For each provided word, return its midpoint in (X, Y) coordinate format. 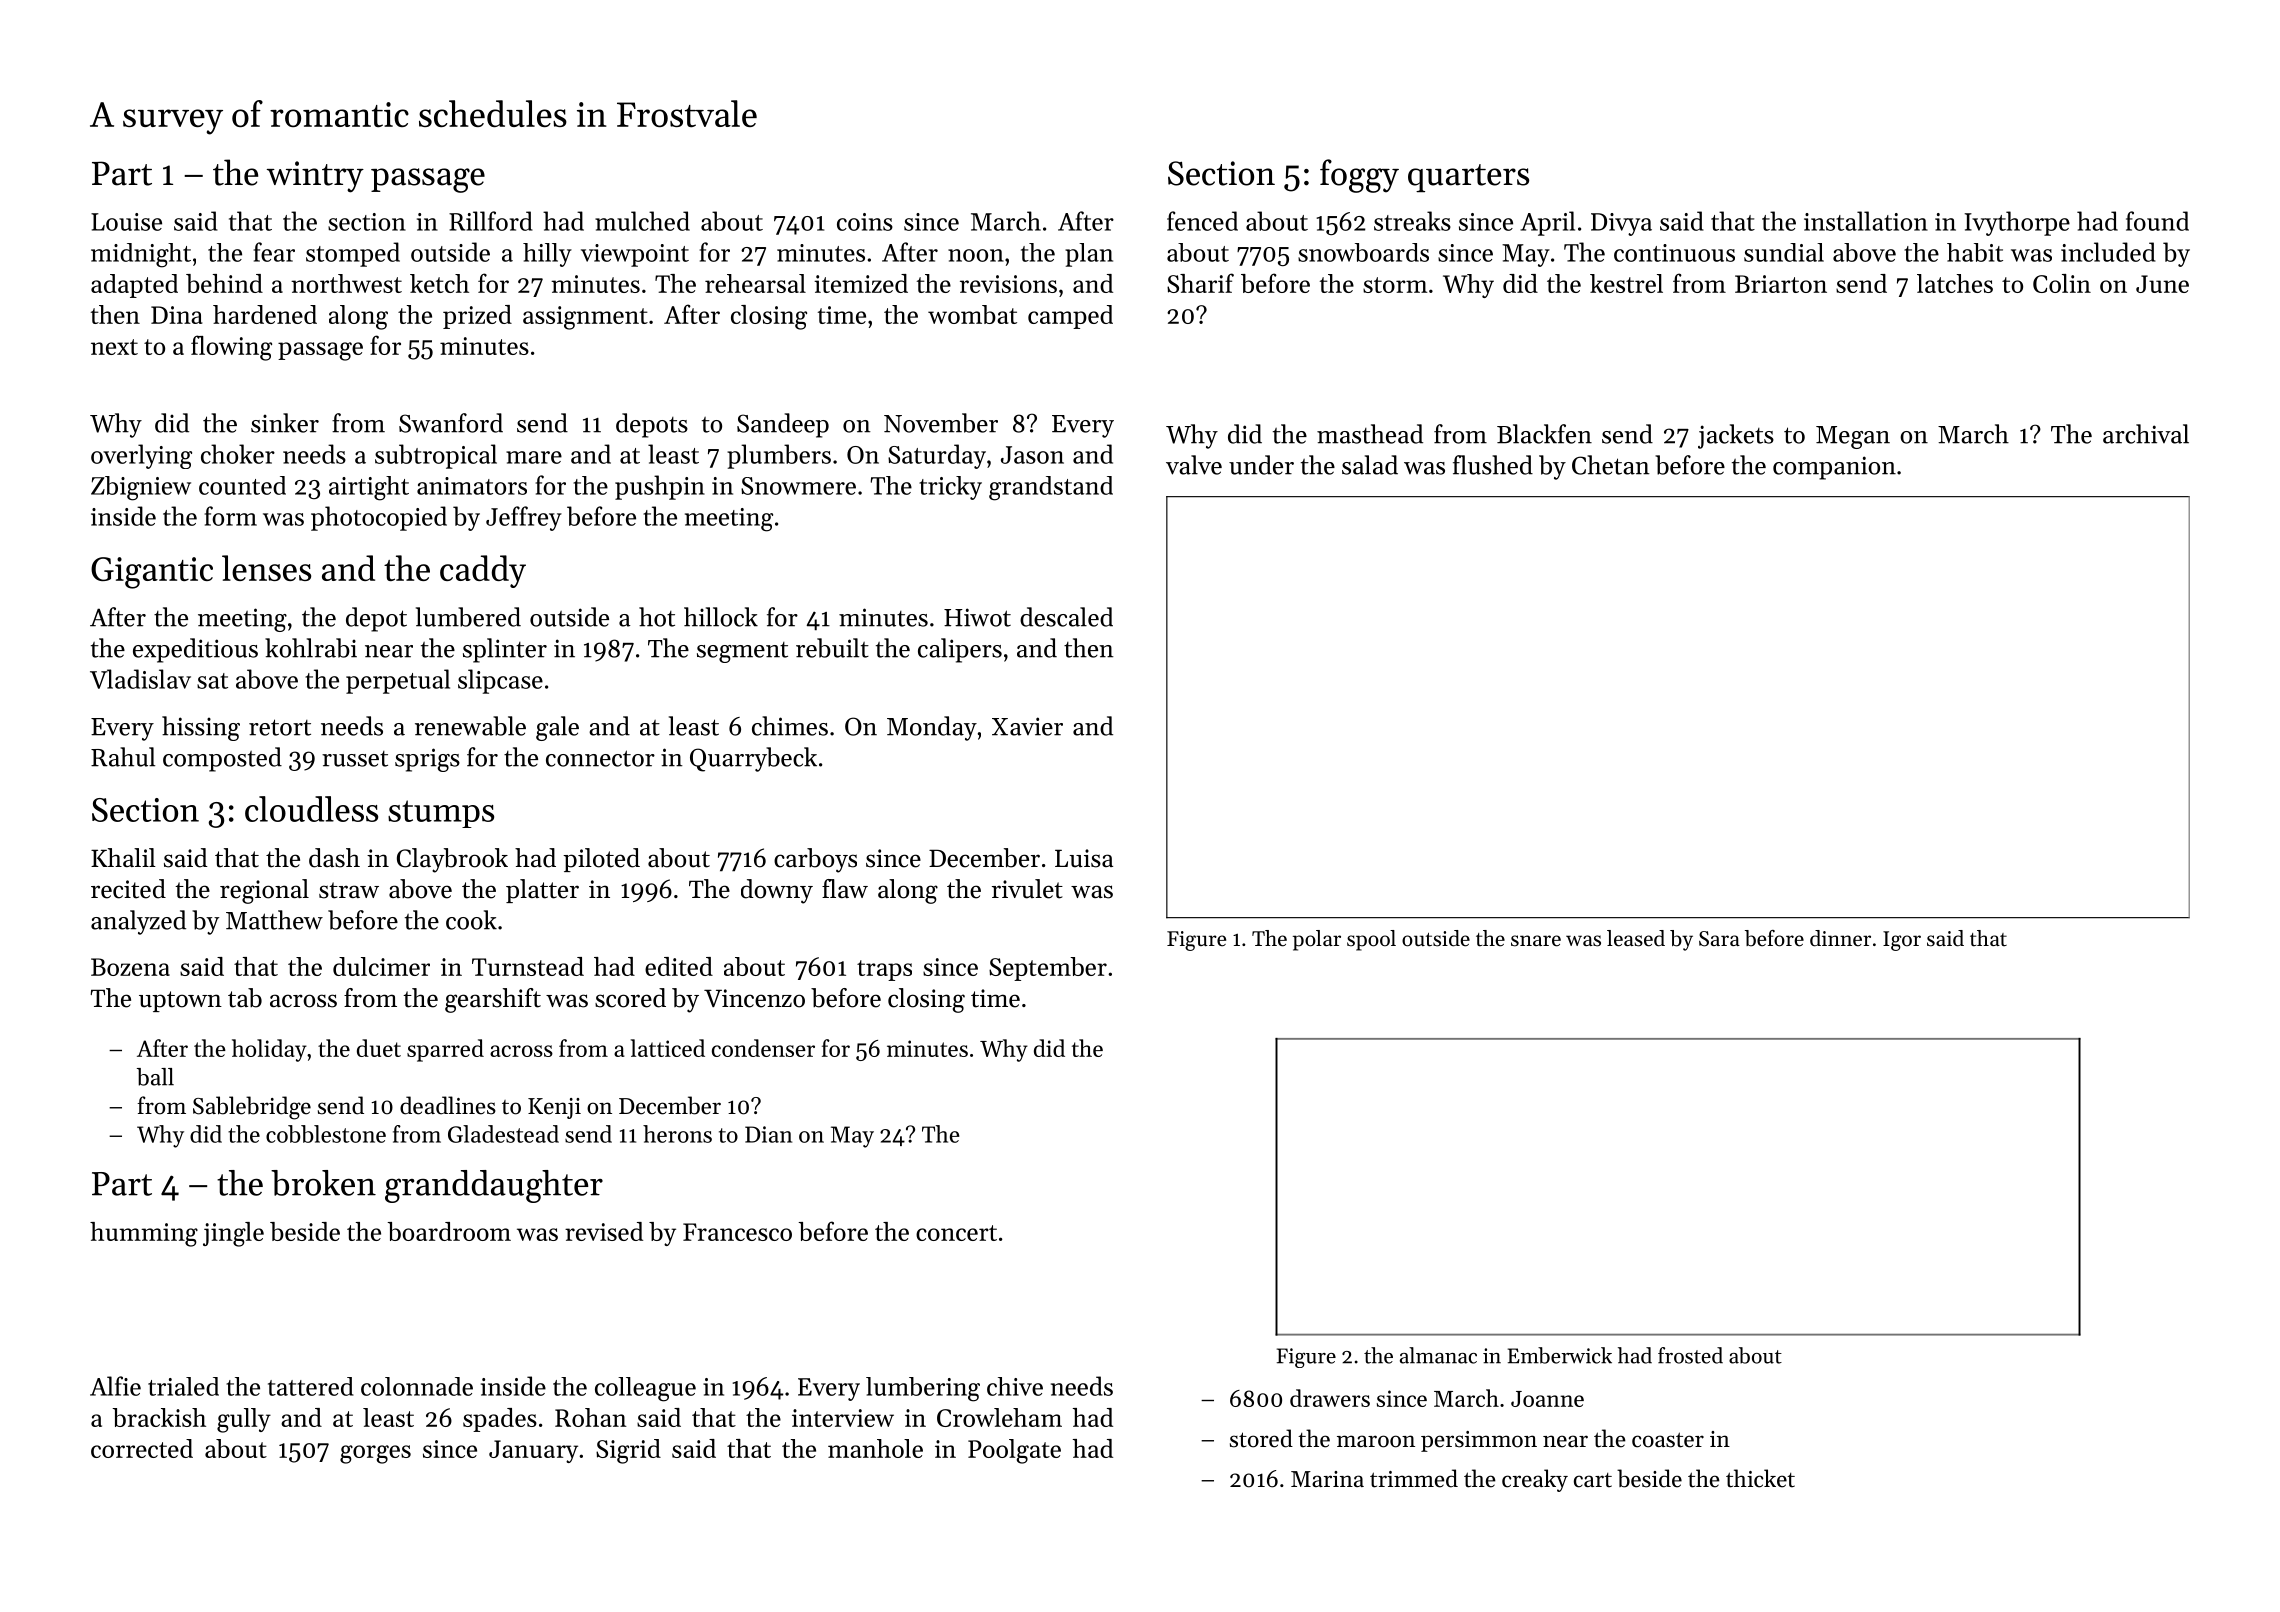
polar (1317, 940)
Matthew (274, 920)
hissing (201, 728)
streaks (1412, 221)
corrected (142, 1448)
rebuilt (832, 648)
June (2162, 284)
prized (477, 317)
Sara (1719, 939)
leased (1636, 938)
